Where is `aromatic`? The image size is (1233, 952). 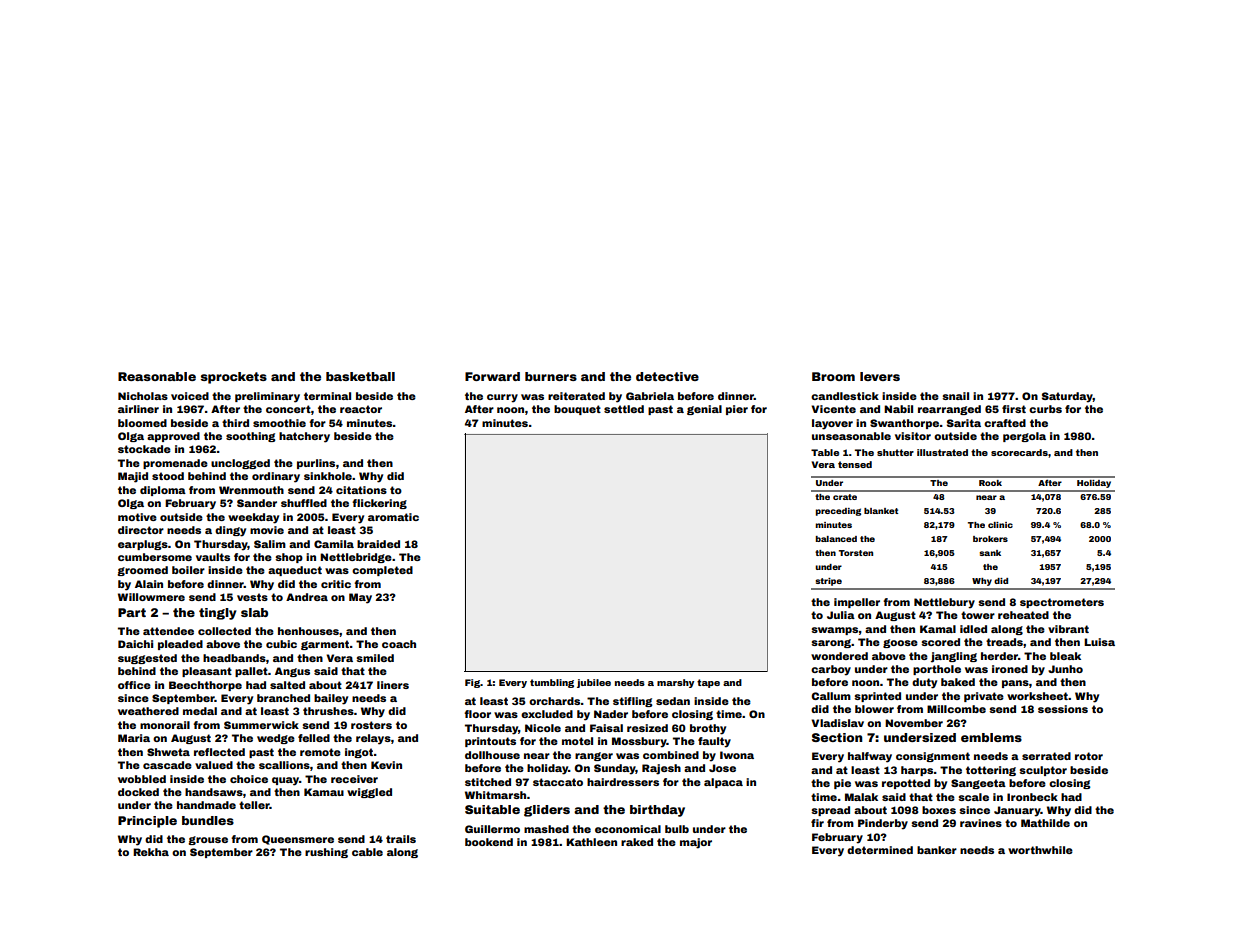 aromatic is located at coordinates (393, 517).
